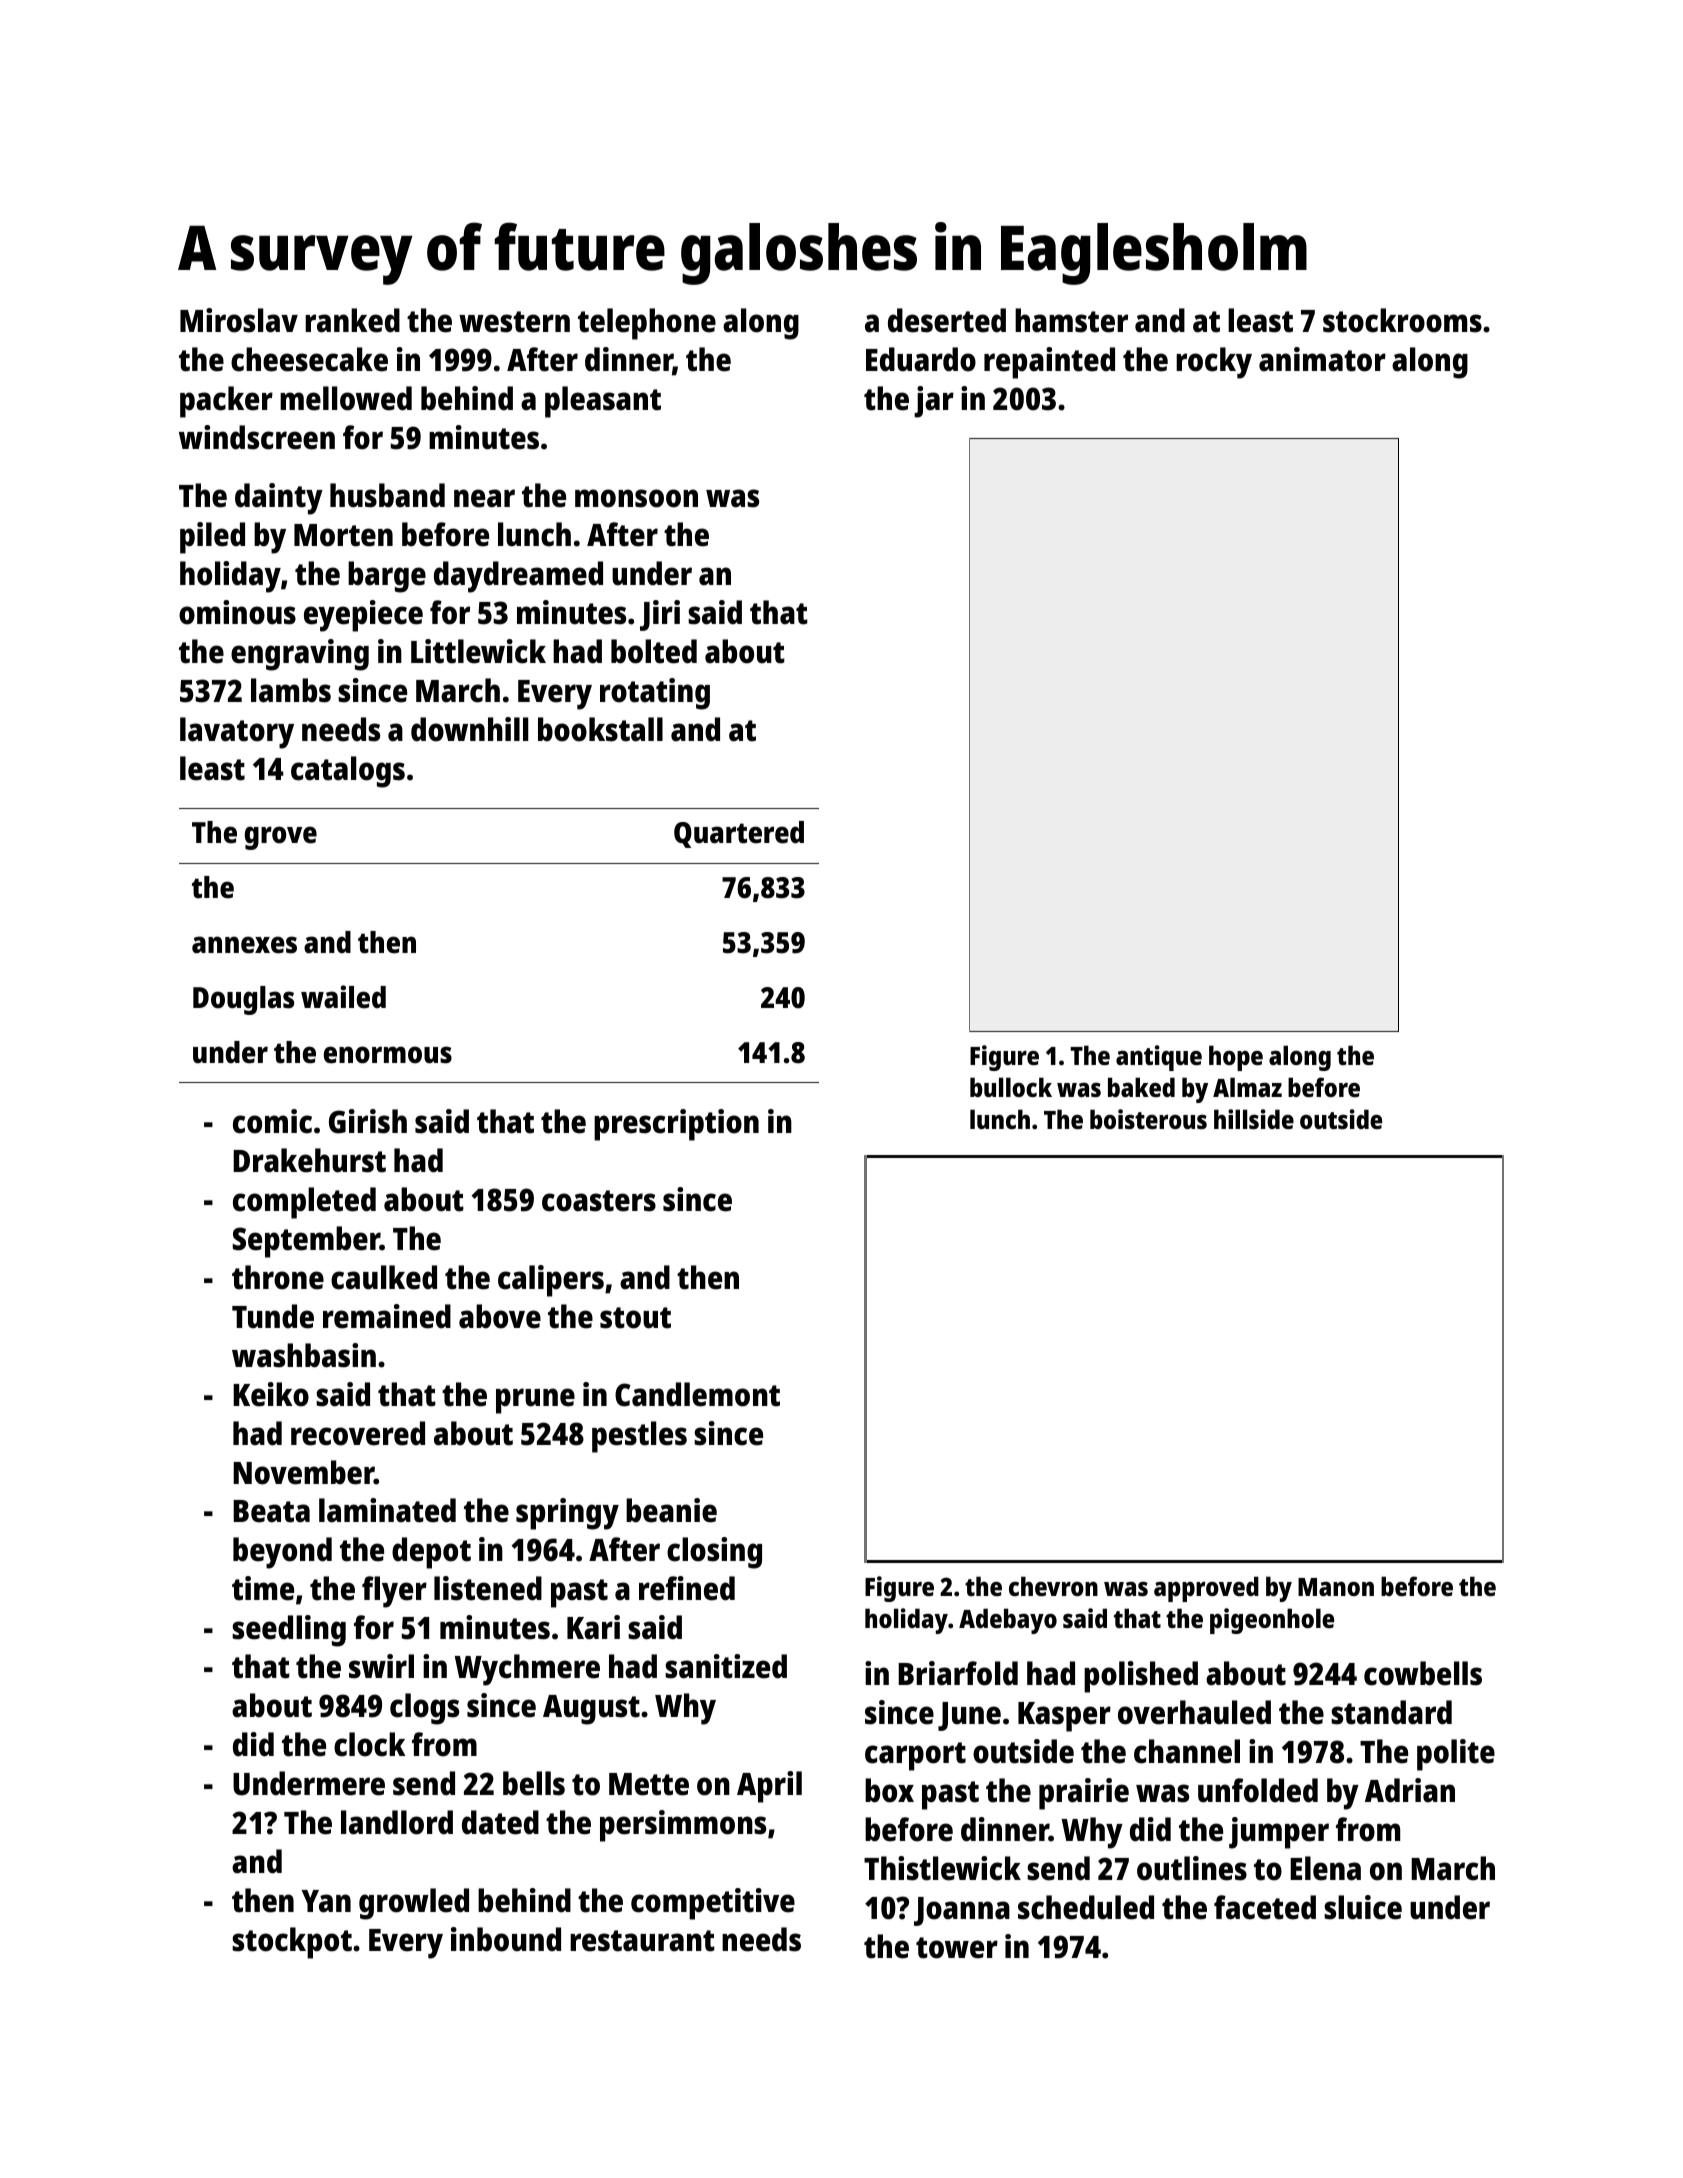 This document has height=2178, width=1683. What do you see at coordinates (739, 834) in the document?
I see `Quartered` at bounding box center [739, 834].
